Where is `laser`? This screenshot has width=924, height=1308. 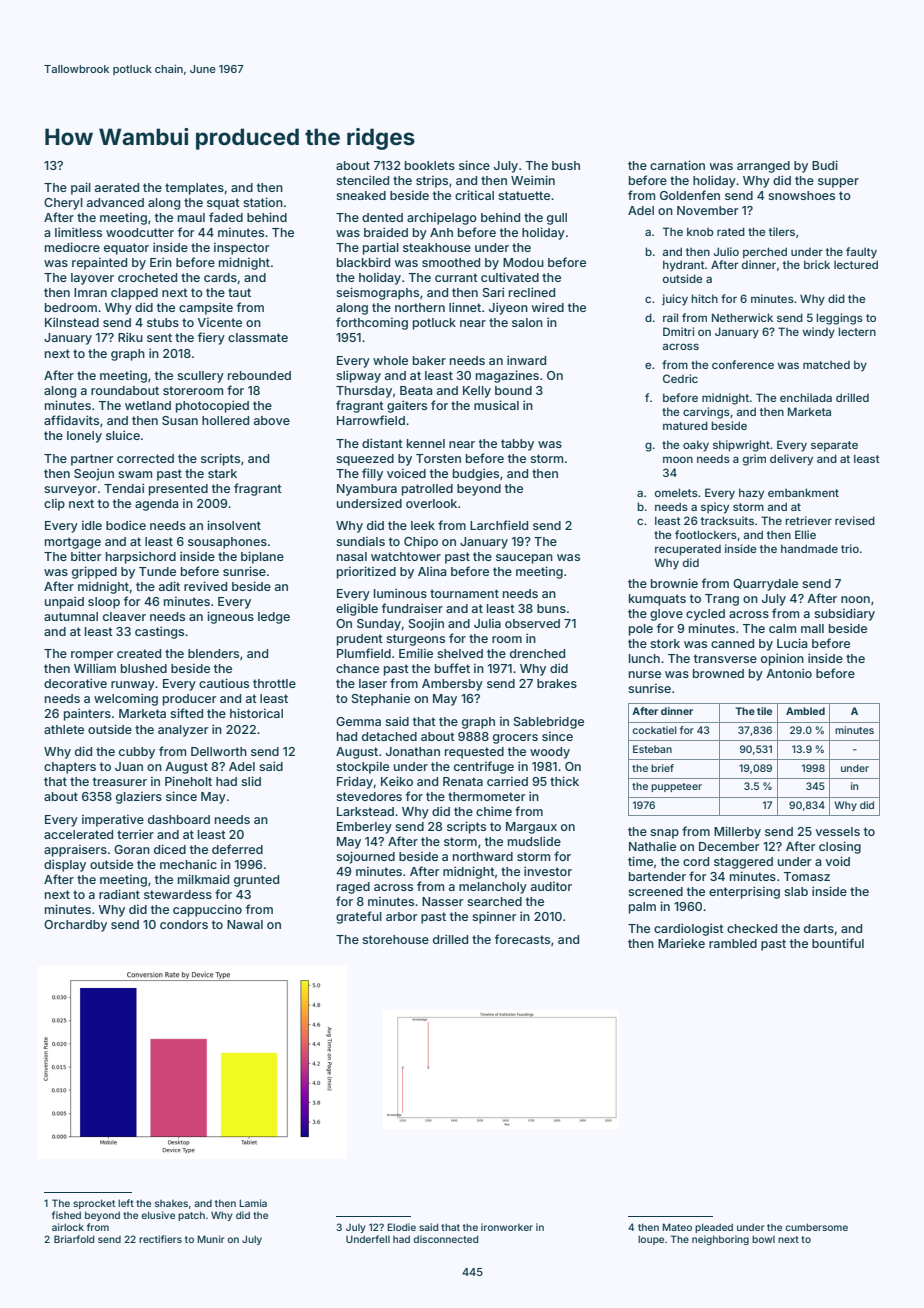
laser is located at coordinates (373, 683).
